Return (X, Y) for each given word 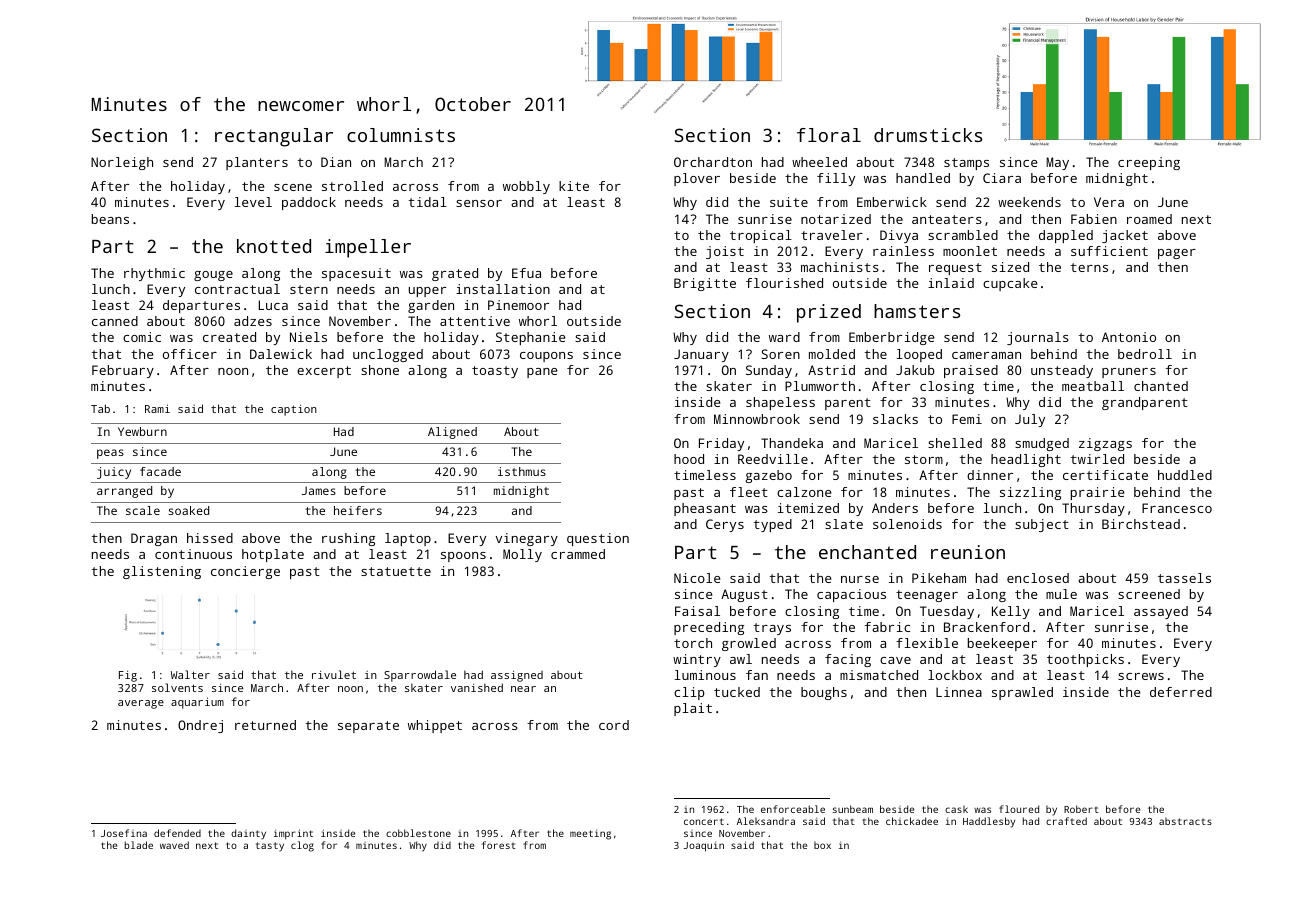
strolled (352, 186)
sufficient (1109, 251)
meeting (590, 834)
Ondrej (200, 726)
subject (1042, 525)
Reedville (773, 459)
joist (725, 252)
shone (380, 370)
